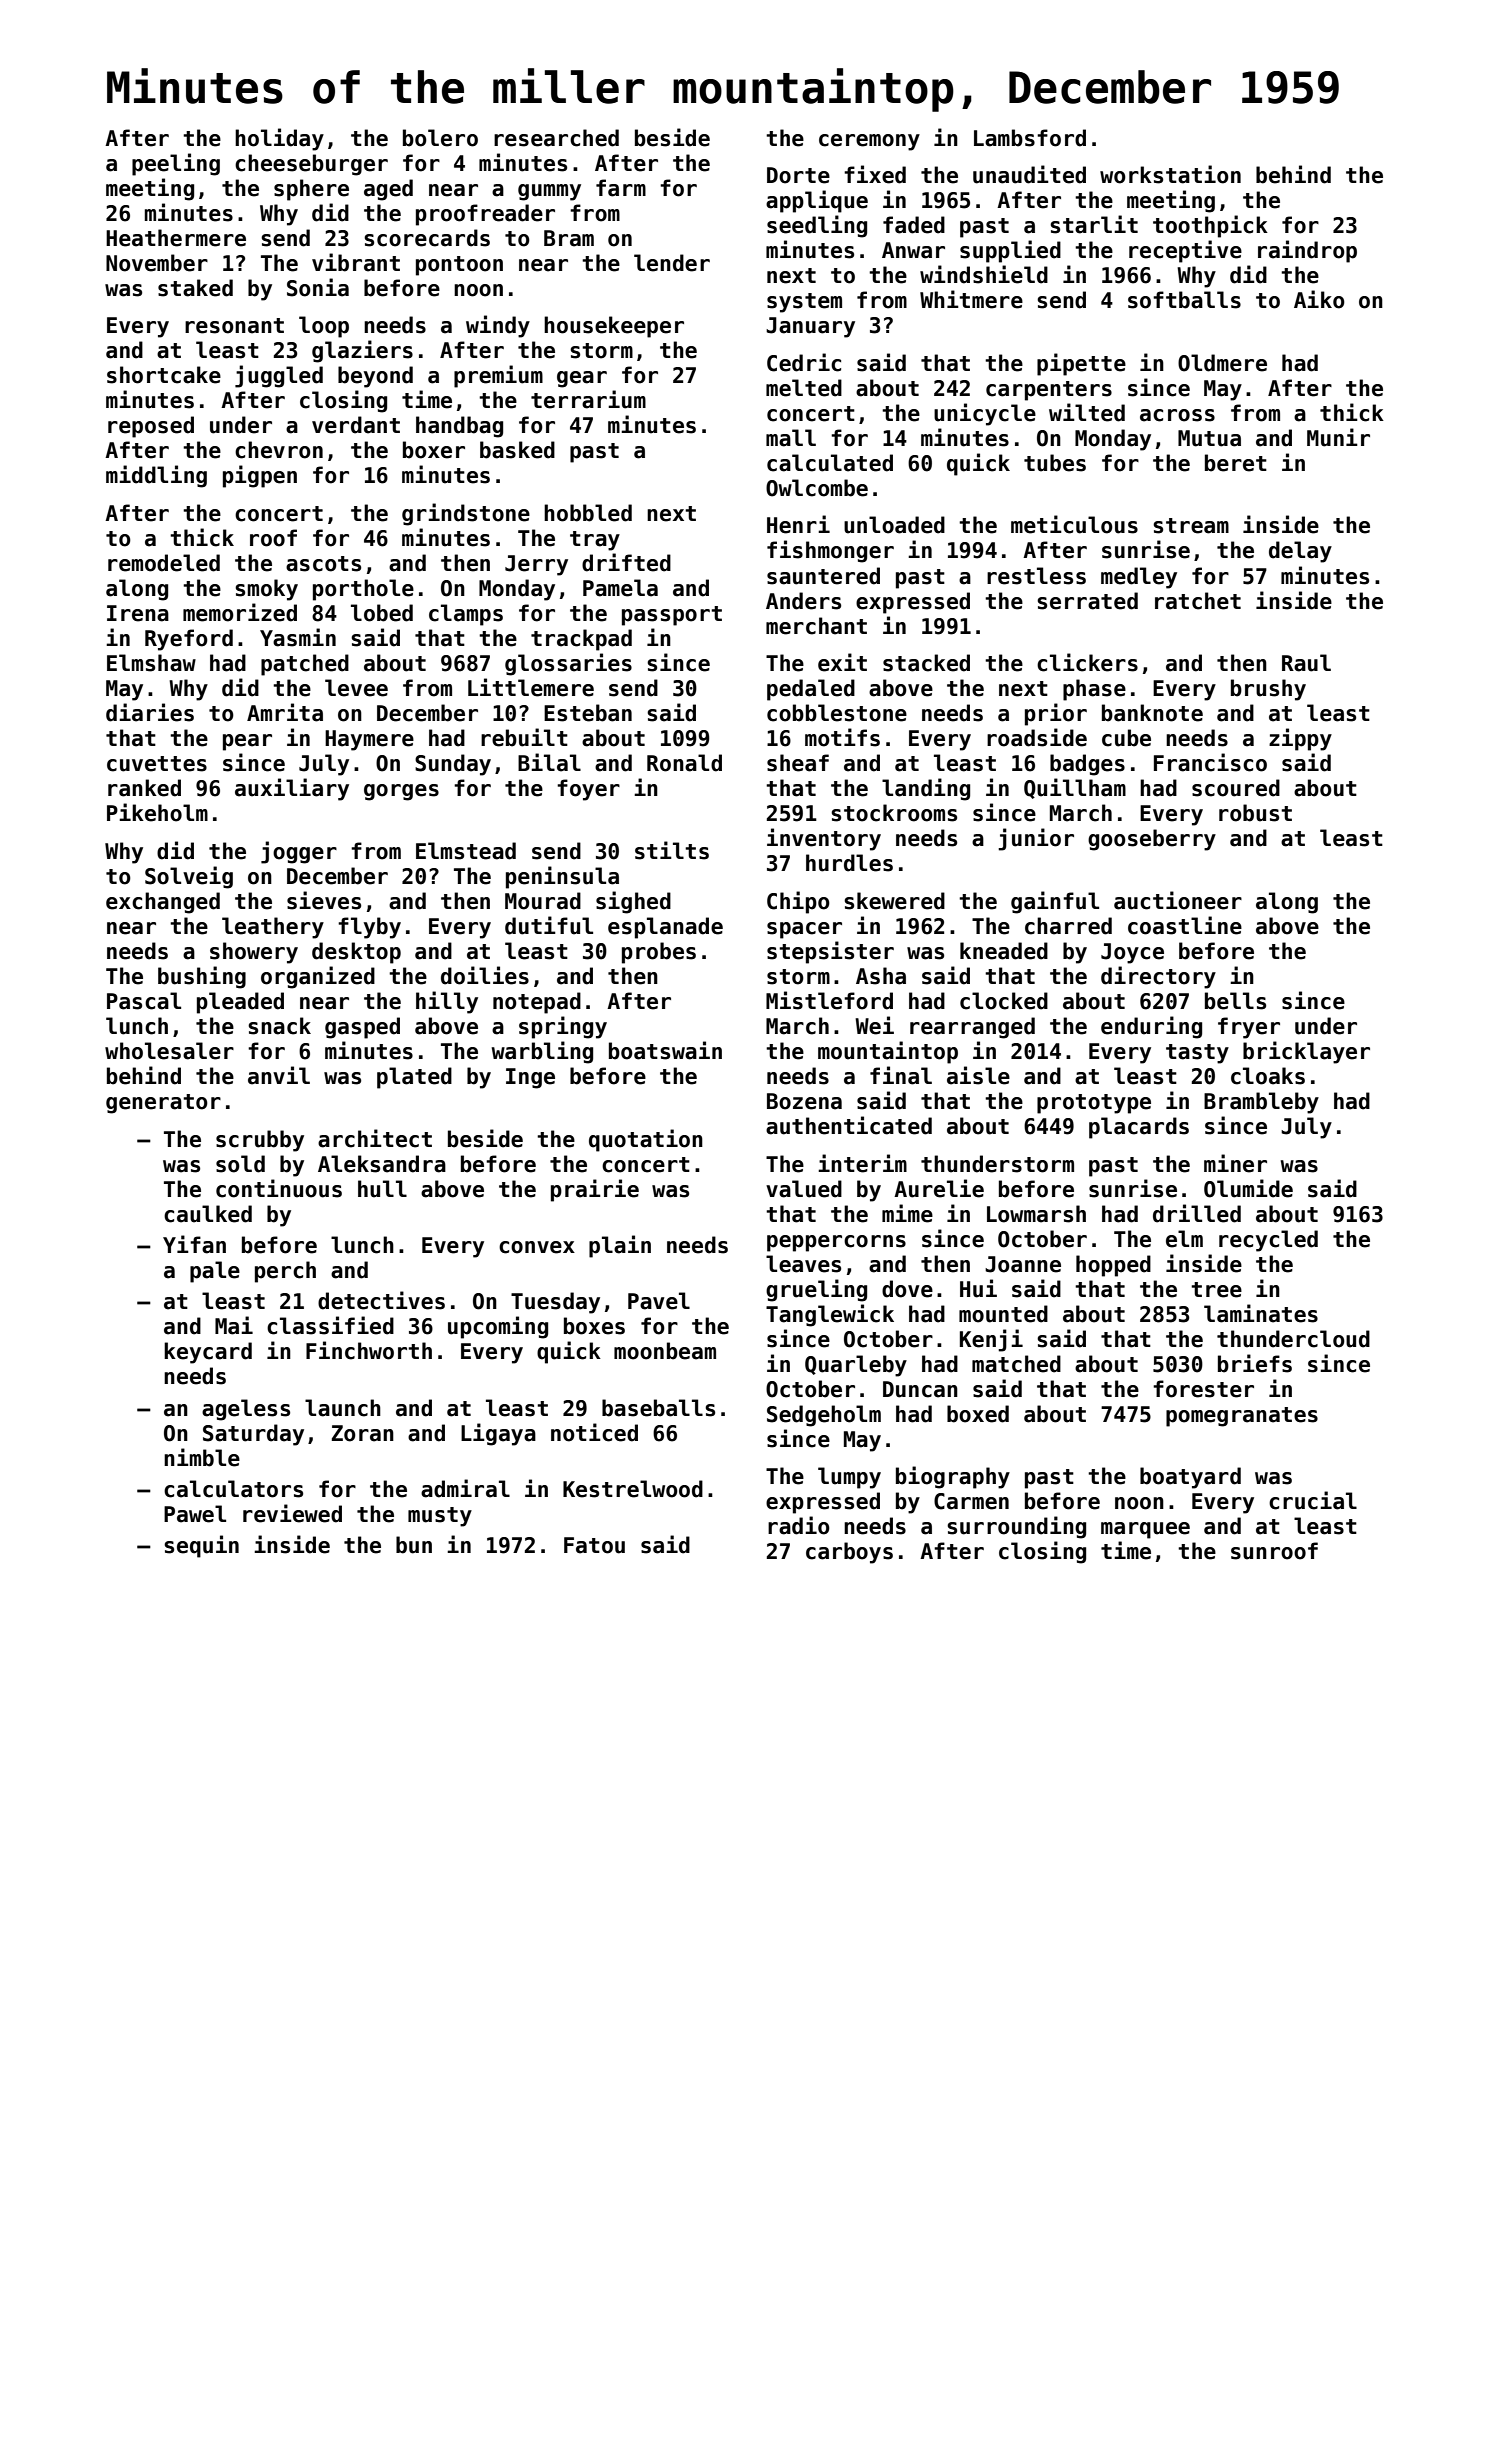  Describe the element at coordinates (201, 1546) in the screenshot. I see `sequin` at that location.
